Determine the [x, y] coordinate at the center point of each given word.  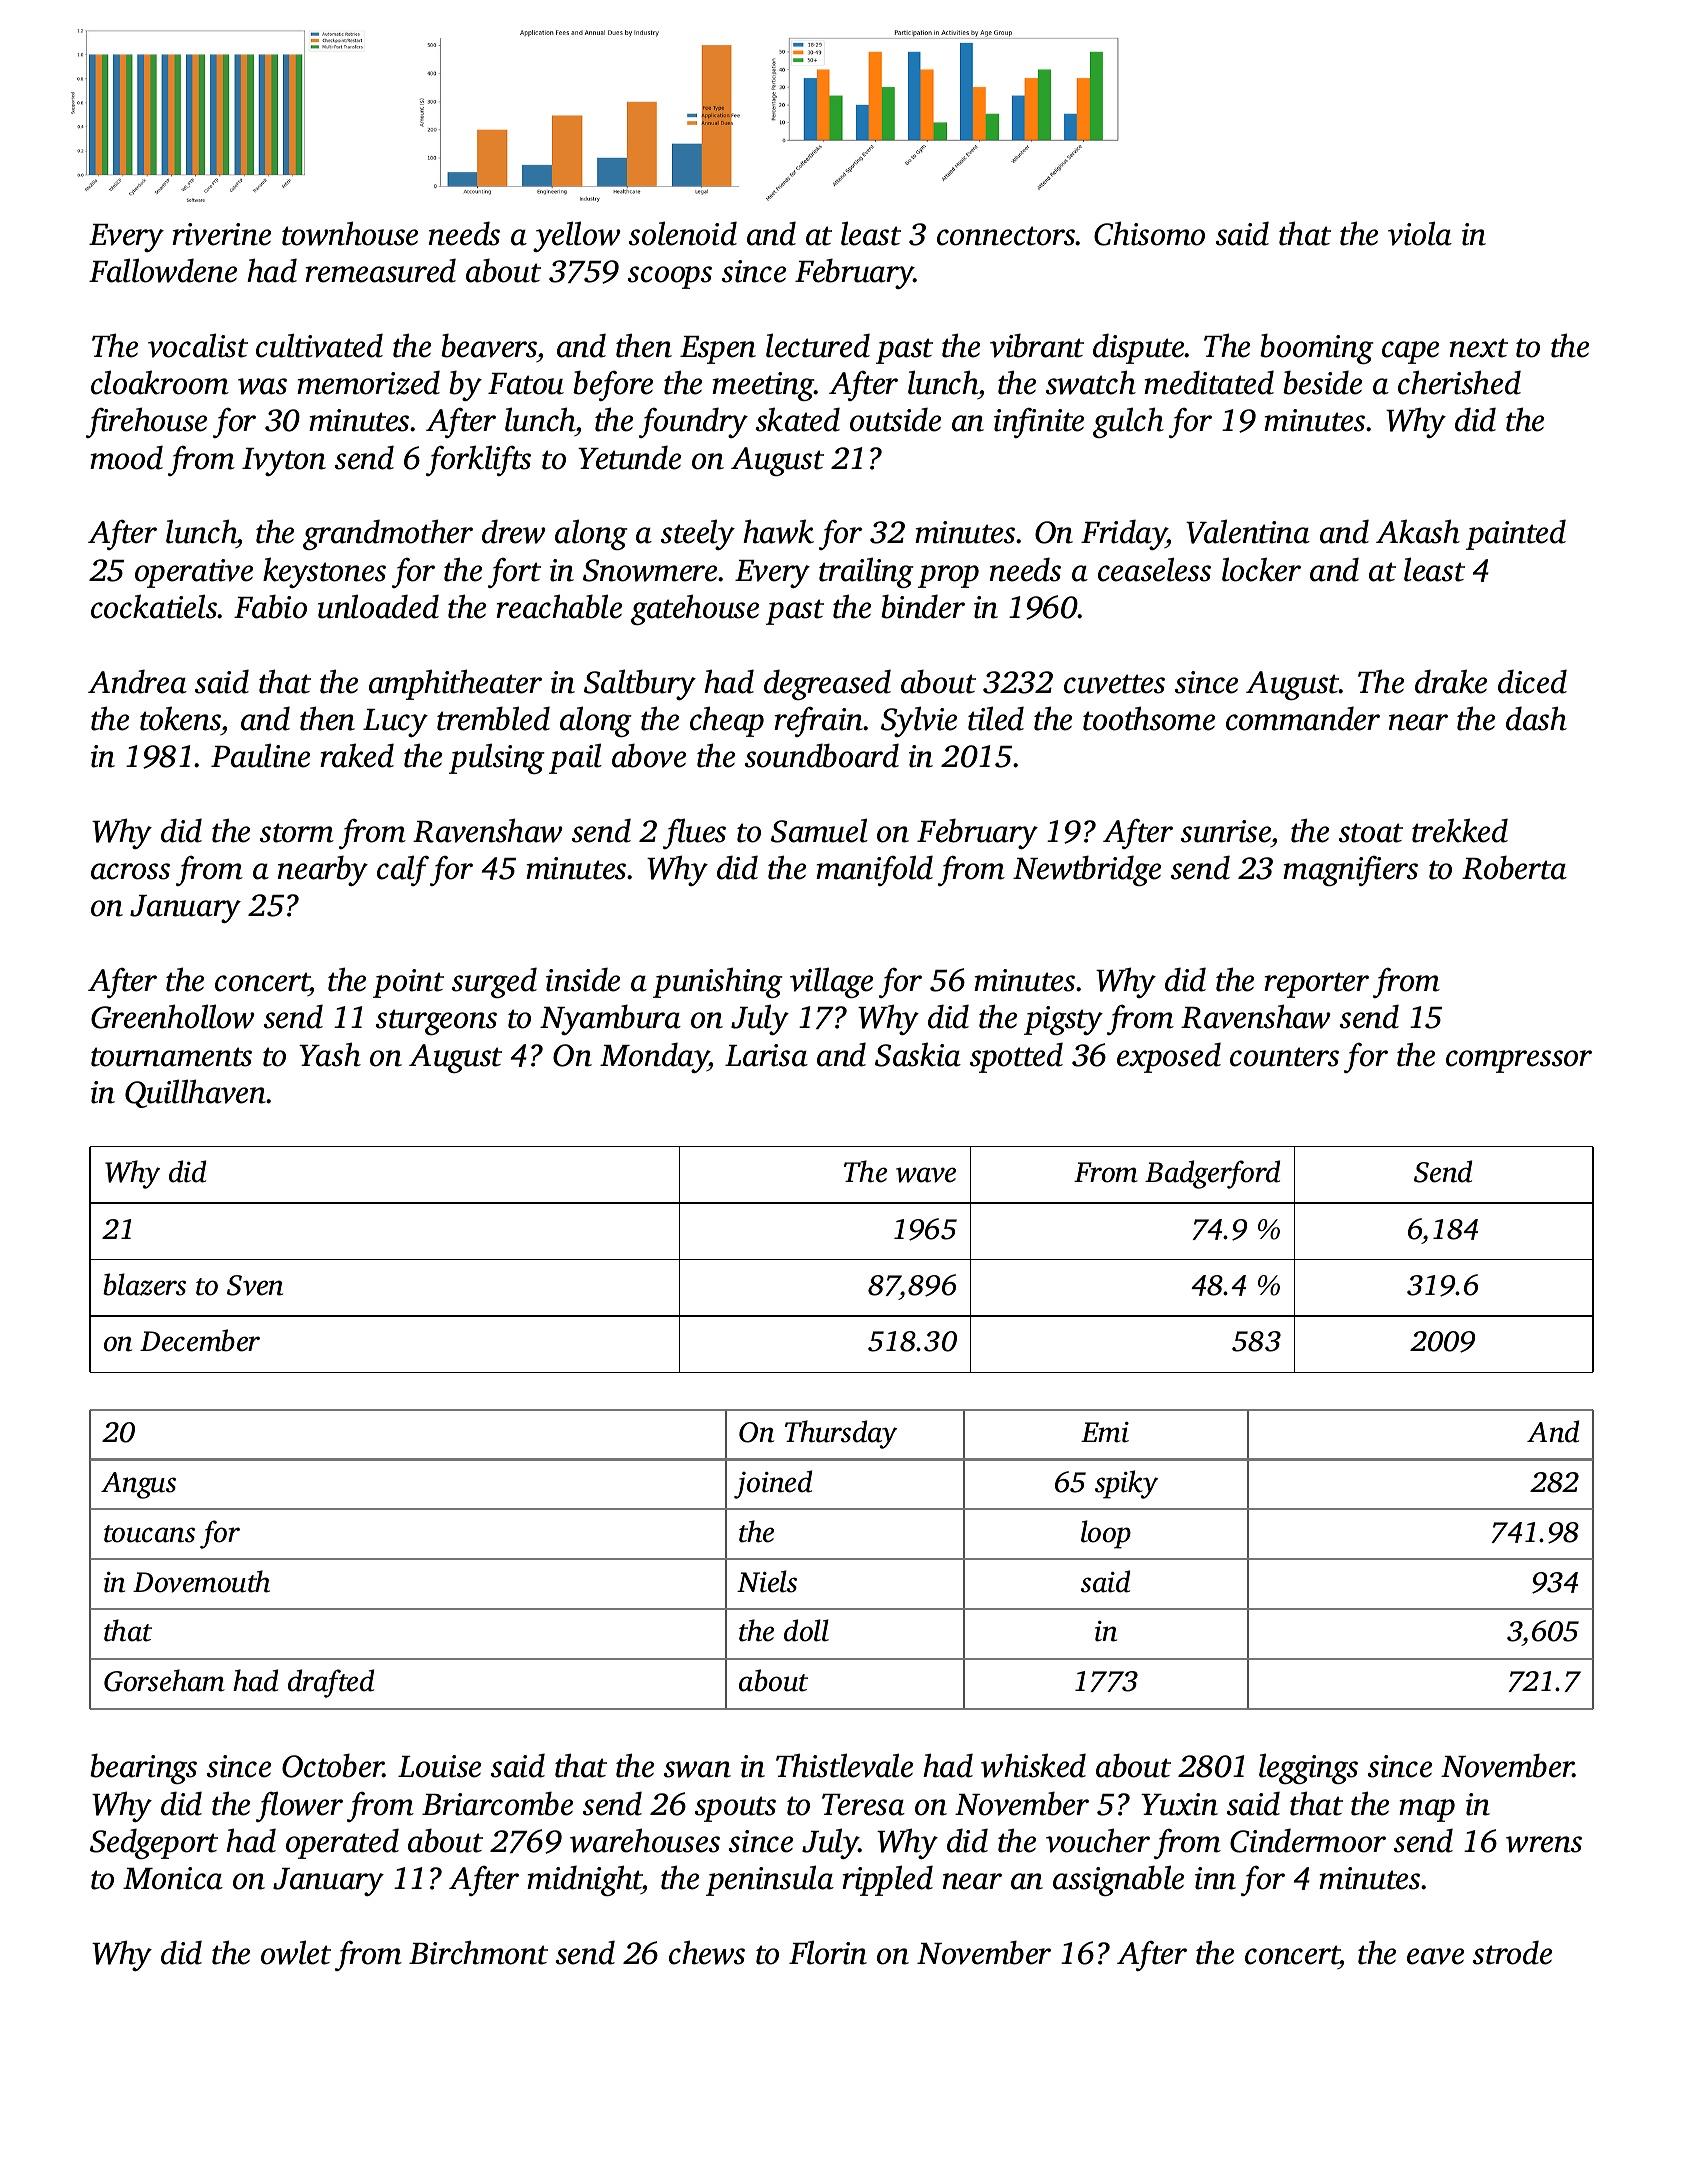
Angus [138, 1485]
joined [773, 1484]
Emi [1105, 1432]
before [613, 385]
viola [1420, 233]
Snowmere [650, 570]
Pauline [260, 755]
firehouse [146, 422]
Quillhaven [196, 1093]
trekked [1460, 830]
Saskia [918, 1054]
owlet [296, 1952]
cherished [1459, 382]
